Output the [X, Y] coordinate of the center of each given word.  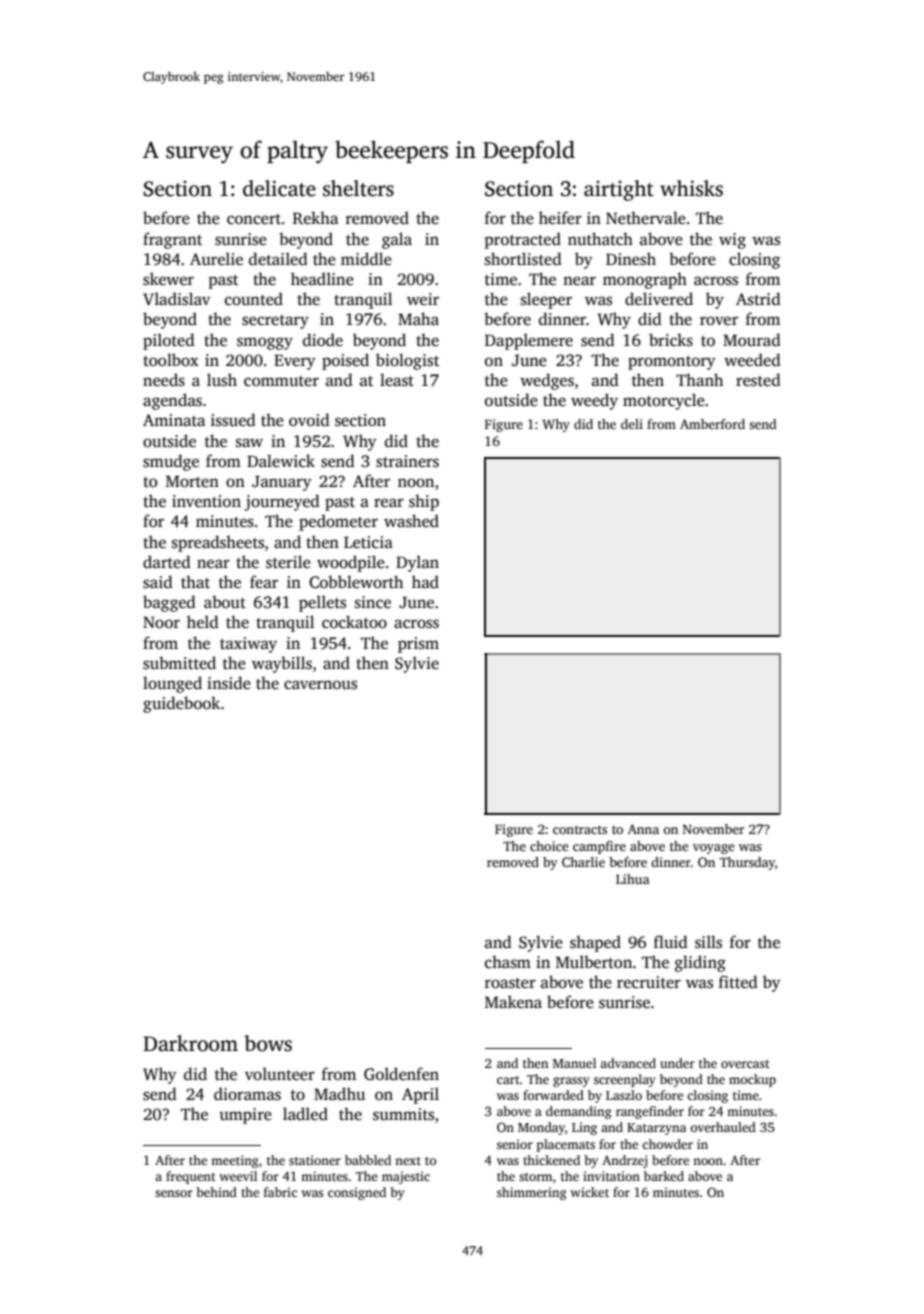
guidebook [181, 704]
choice [549, 846]
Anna [643, 829]
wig [732, 241]
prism [418, 645]
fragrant [172, 240]
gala [397, 240]
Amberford [712, 424]
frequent [191, 1177]
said [158, 582]
